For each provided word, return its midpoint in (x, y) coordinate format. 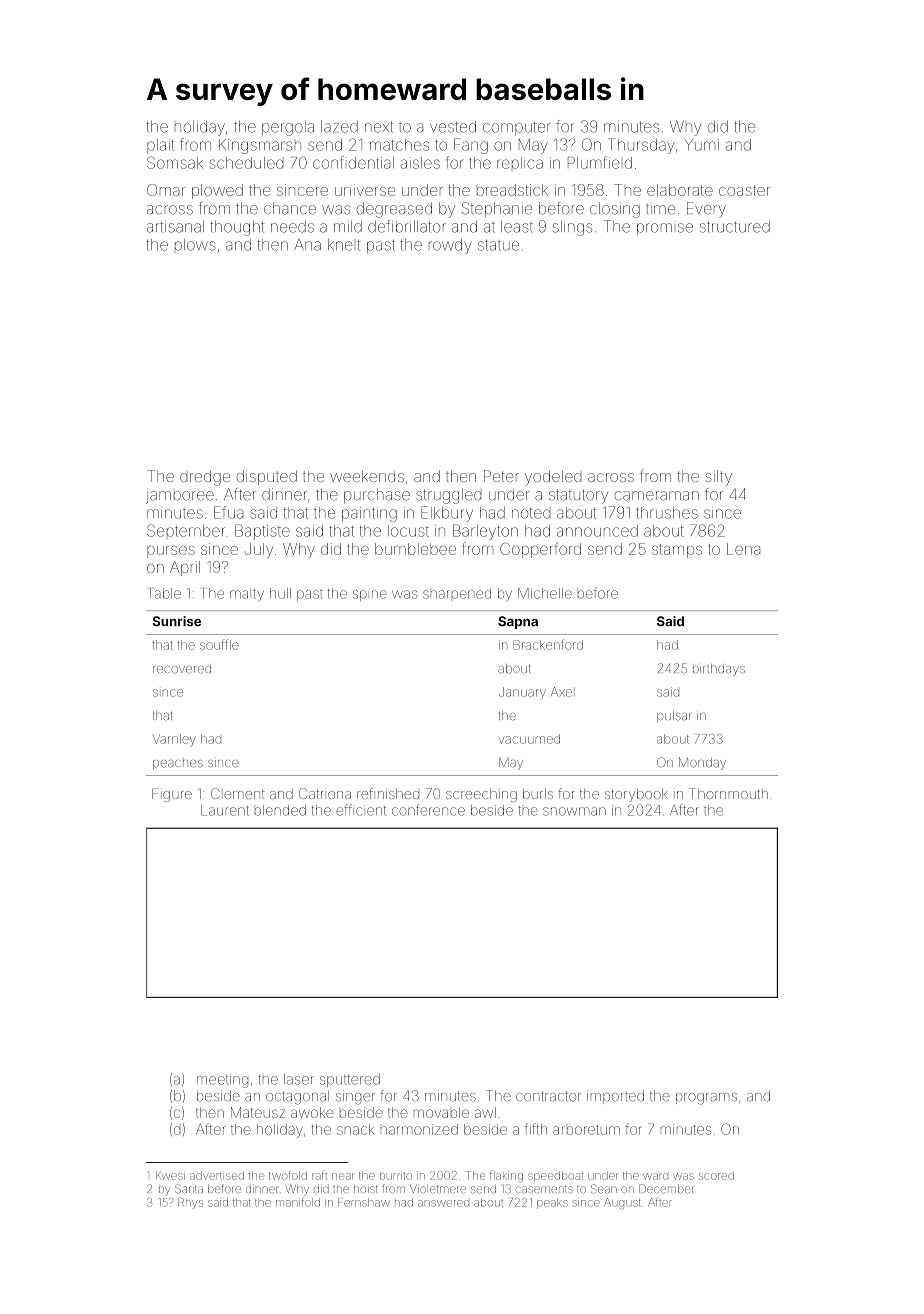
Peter (501, 476)
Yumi (701, 145)
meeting (222, 1082)
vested (453, 127)
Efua (228, 512)
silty (718, 478)
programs (706, 1099)
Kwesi (170, 1175)
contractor (548, 1096)
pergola (288, 128)
